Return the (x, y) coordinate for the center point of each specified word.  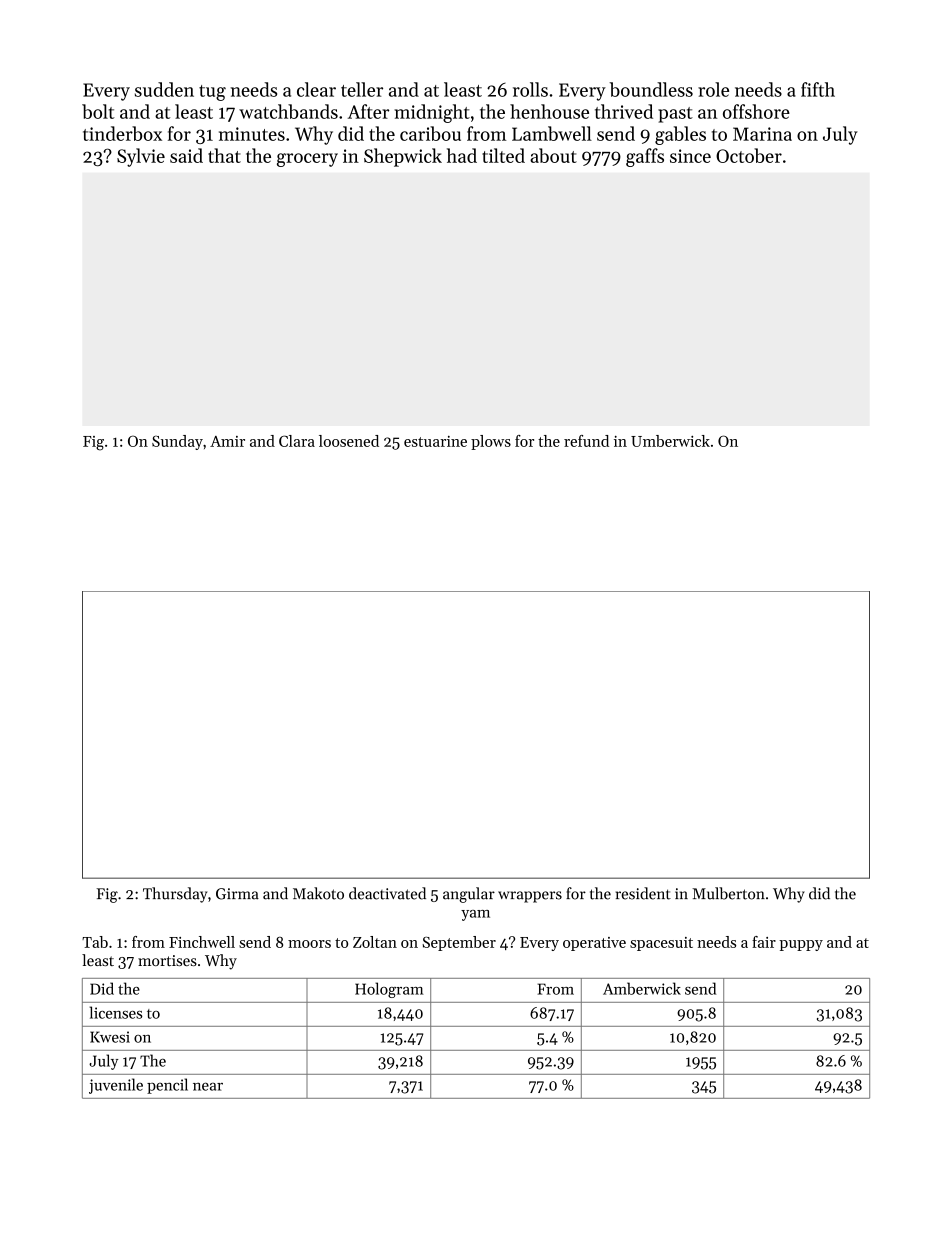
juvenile (116, 1086)
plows (491, 442)
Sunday (177, 442)
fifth (818, 89)
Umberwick (670, 441)
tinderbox (122, 133)
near (208, 1086)
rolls (530, 89)
